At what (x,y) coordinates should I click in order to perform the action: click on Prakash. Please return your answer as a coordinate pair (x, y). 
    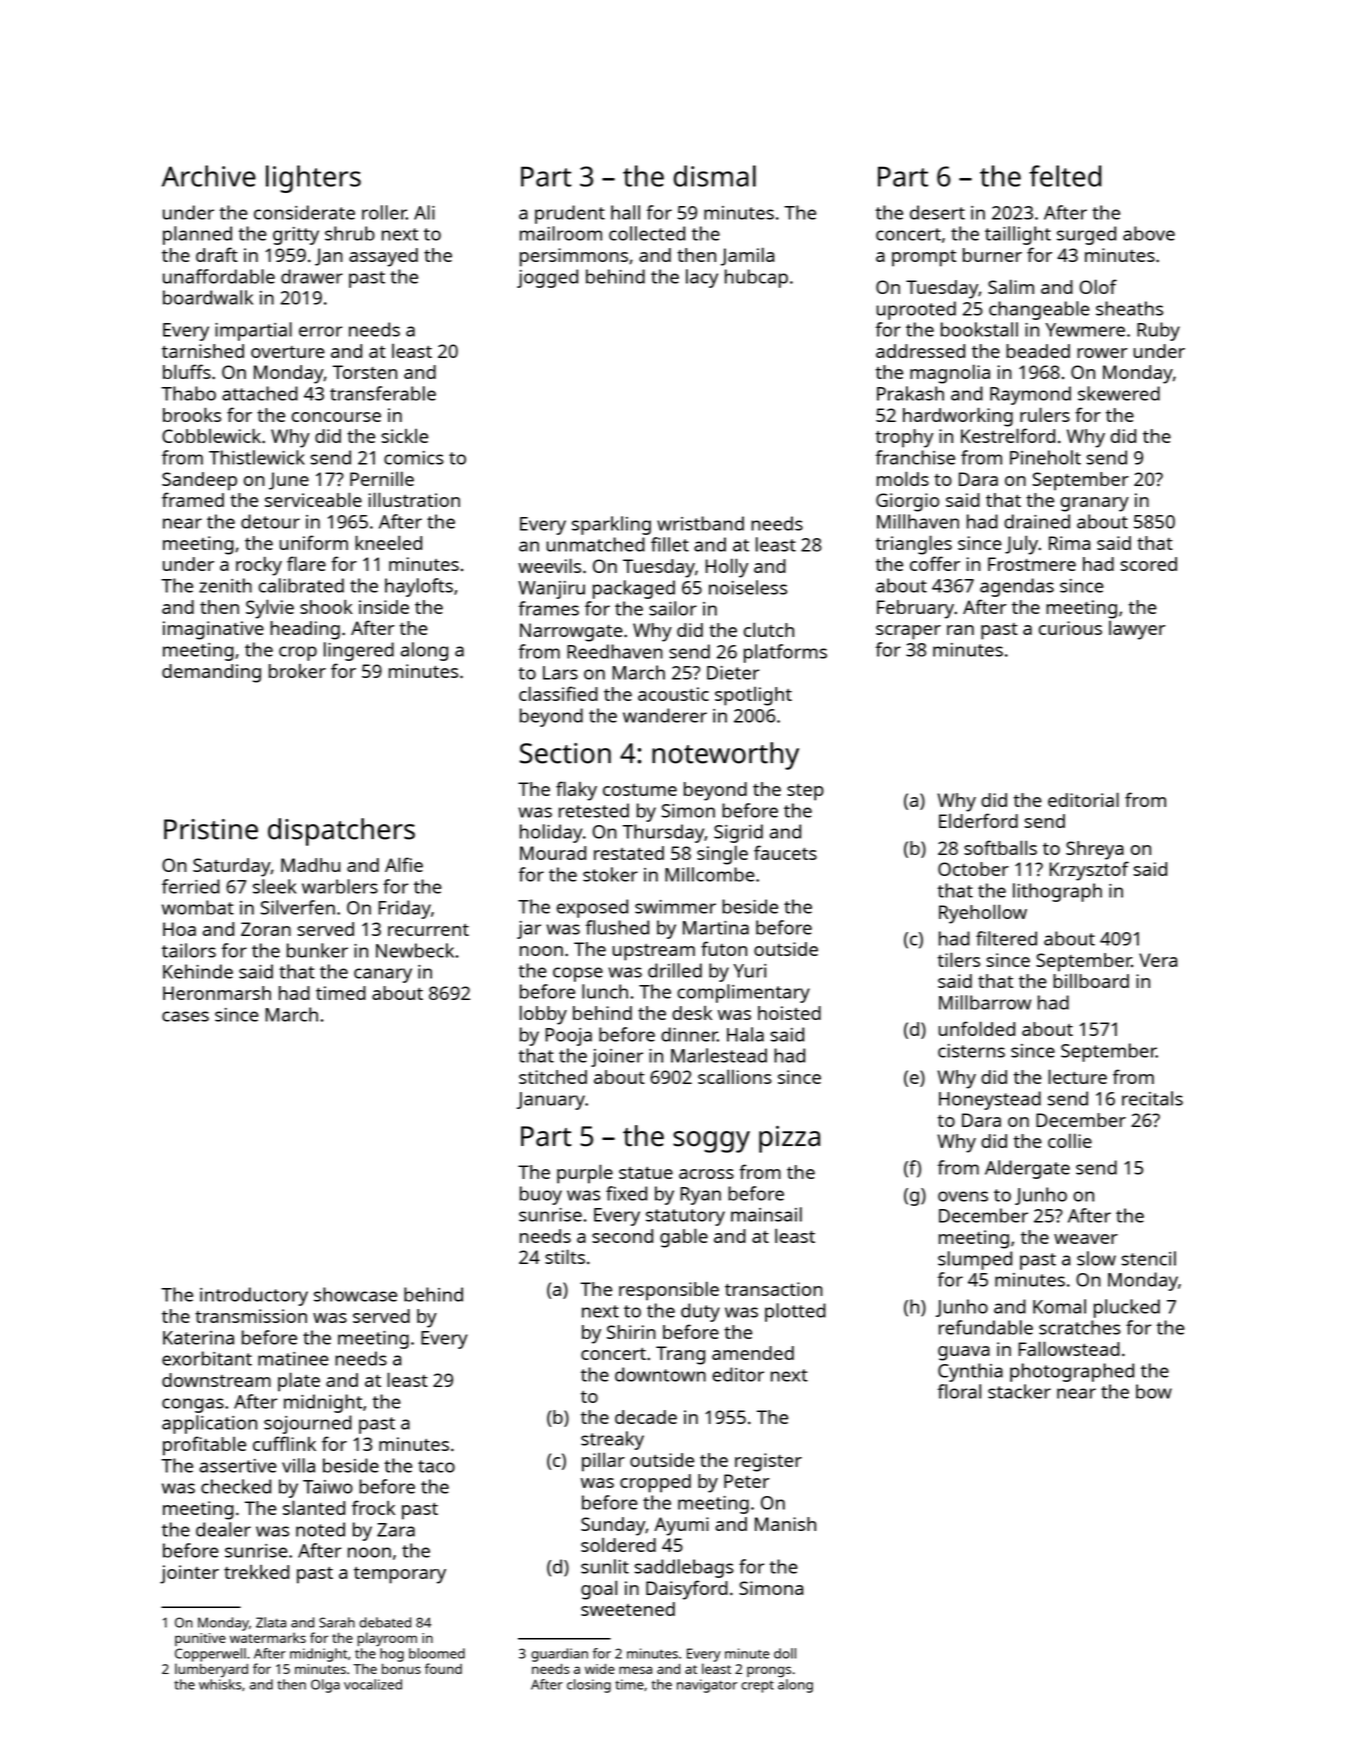
    Looking at the image, I should click on (910, 393).
